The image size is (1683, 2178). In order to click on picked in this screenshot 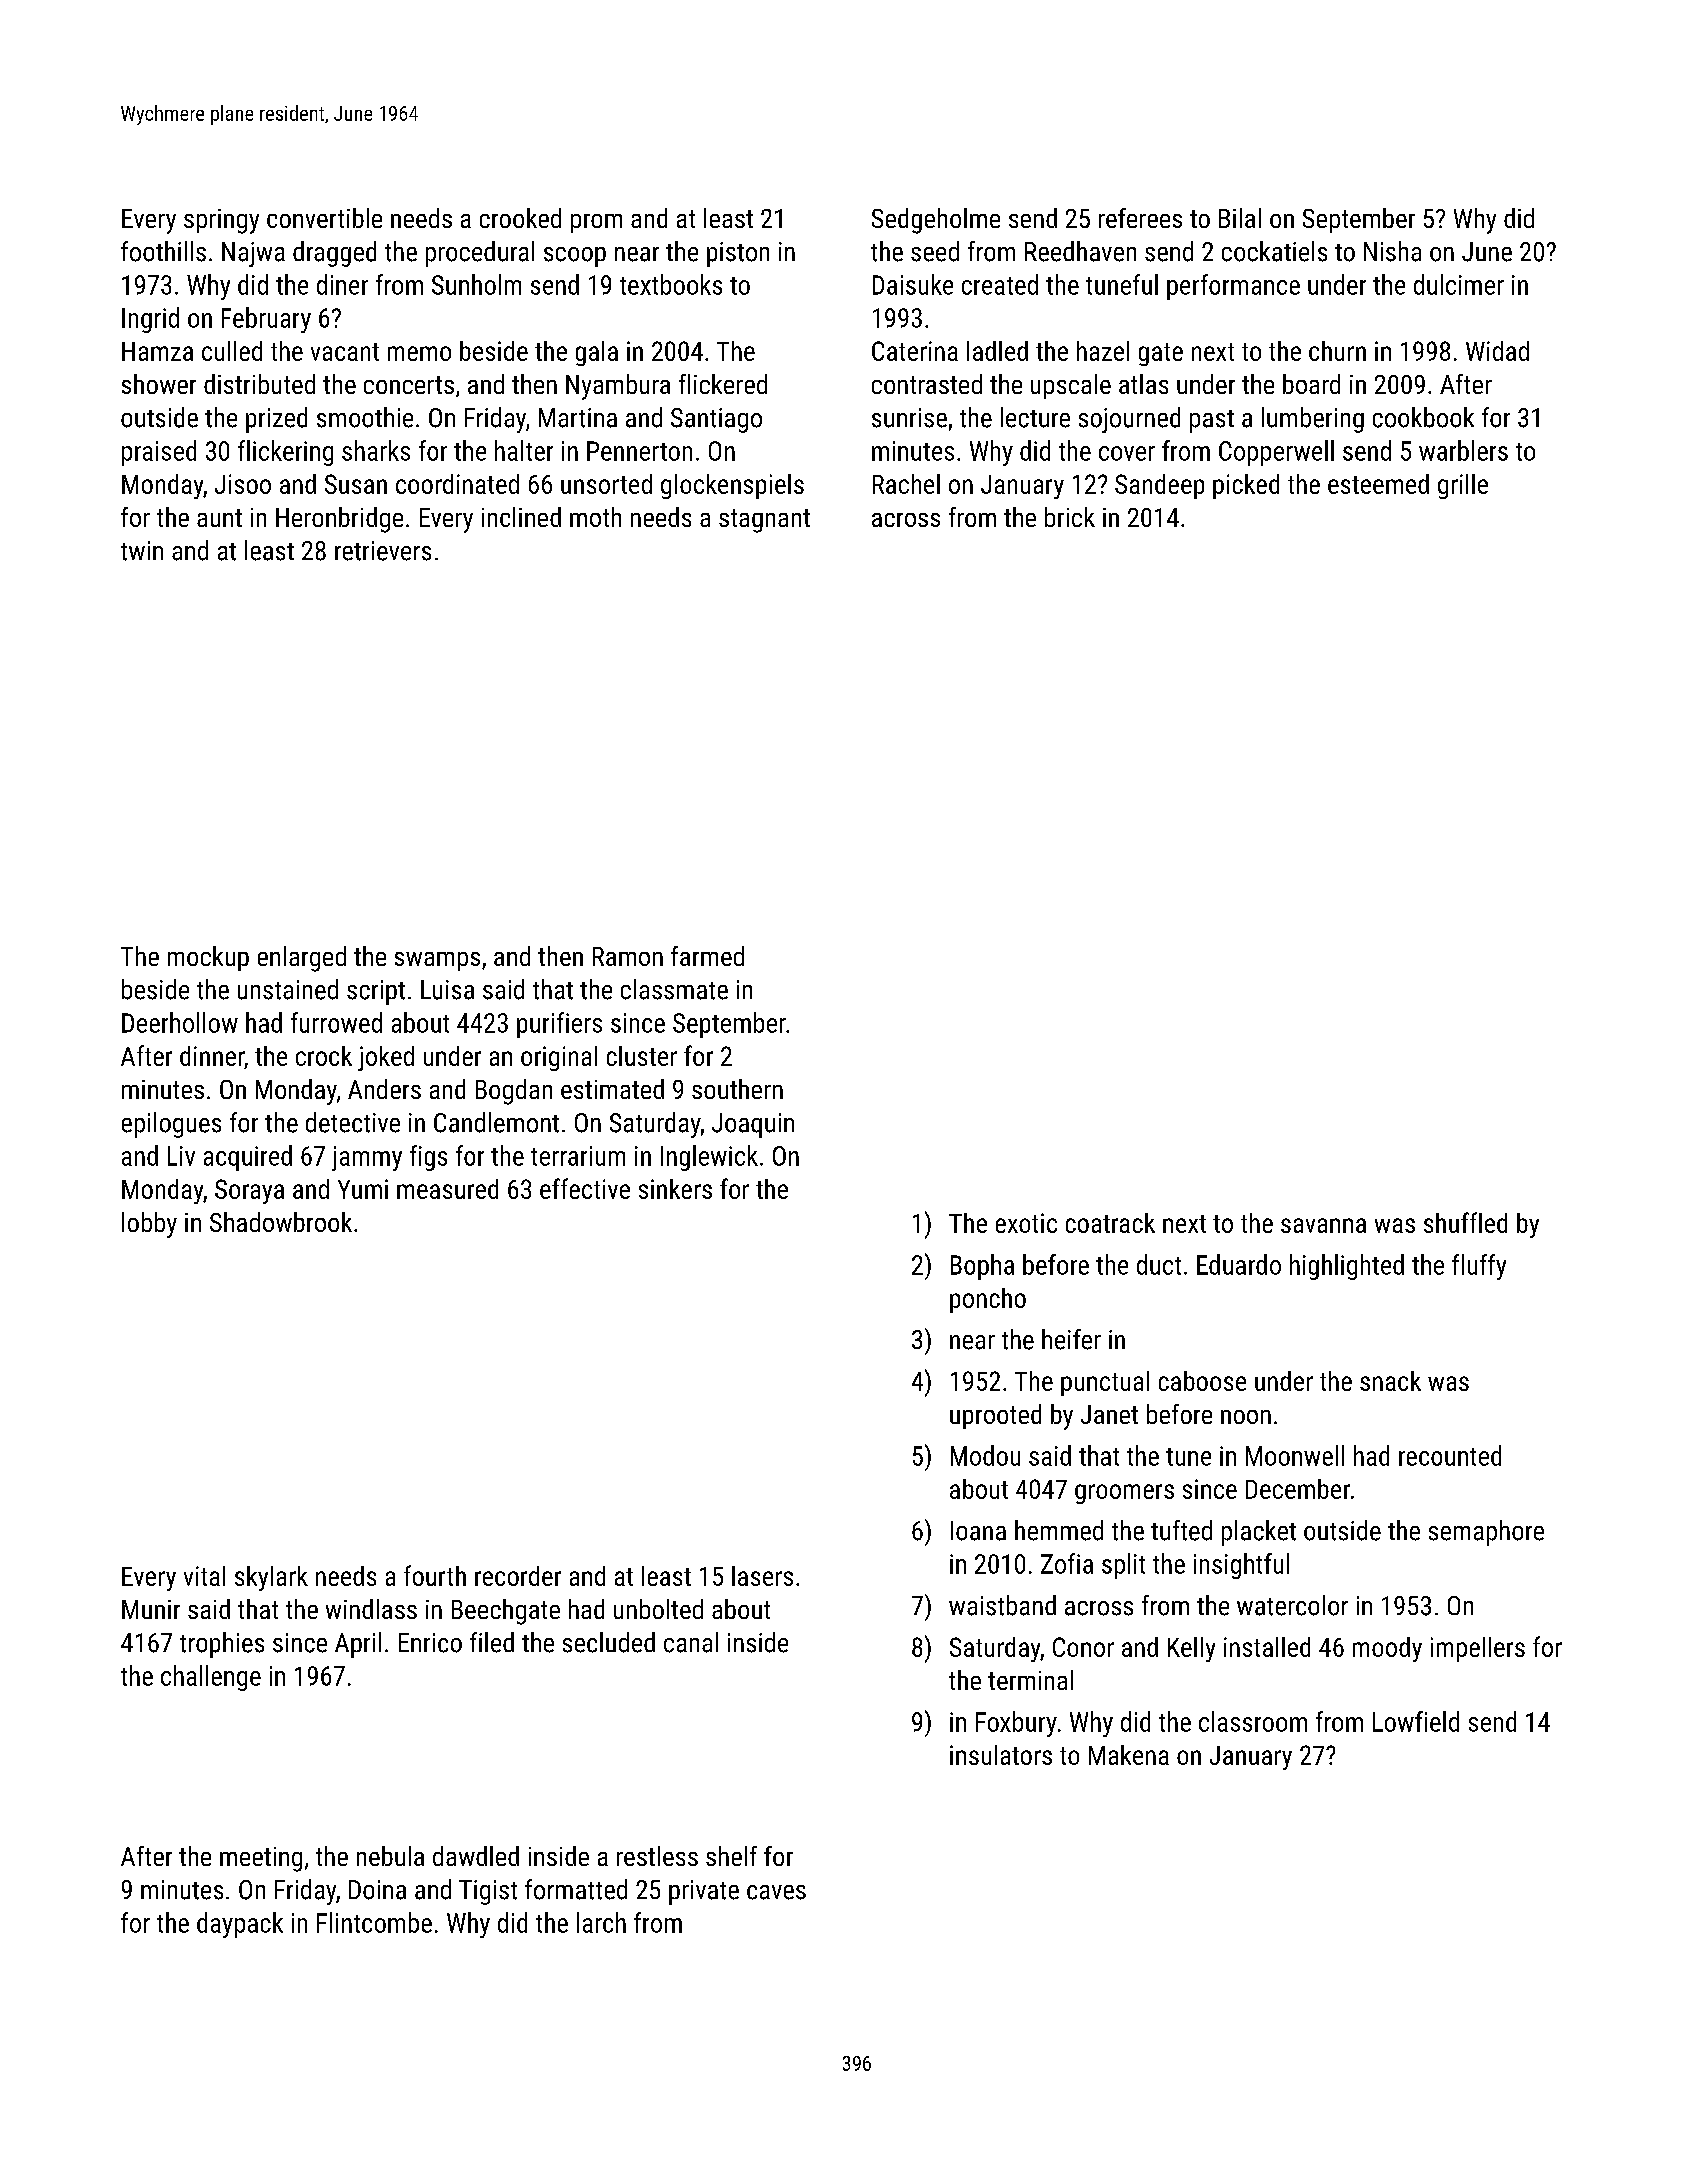, I will do `click(1246, 486)`.
